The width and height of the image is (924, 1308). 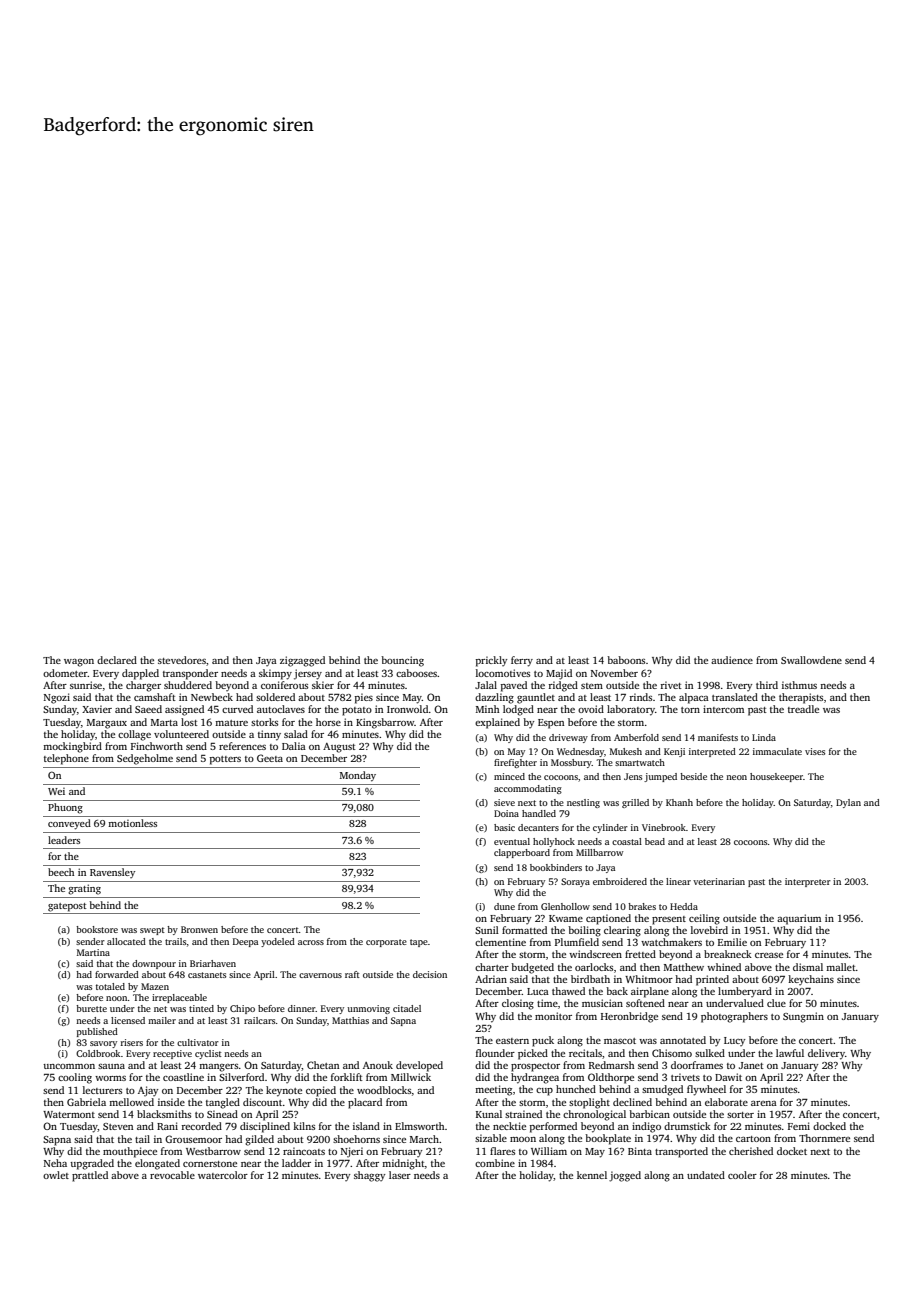 What do you see at coordinates (790, 1053) in the image?
I see `lawful` at bounding box center [790, 1053].
